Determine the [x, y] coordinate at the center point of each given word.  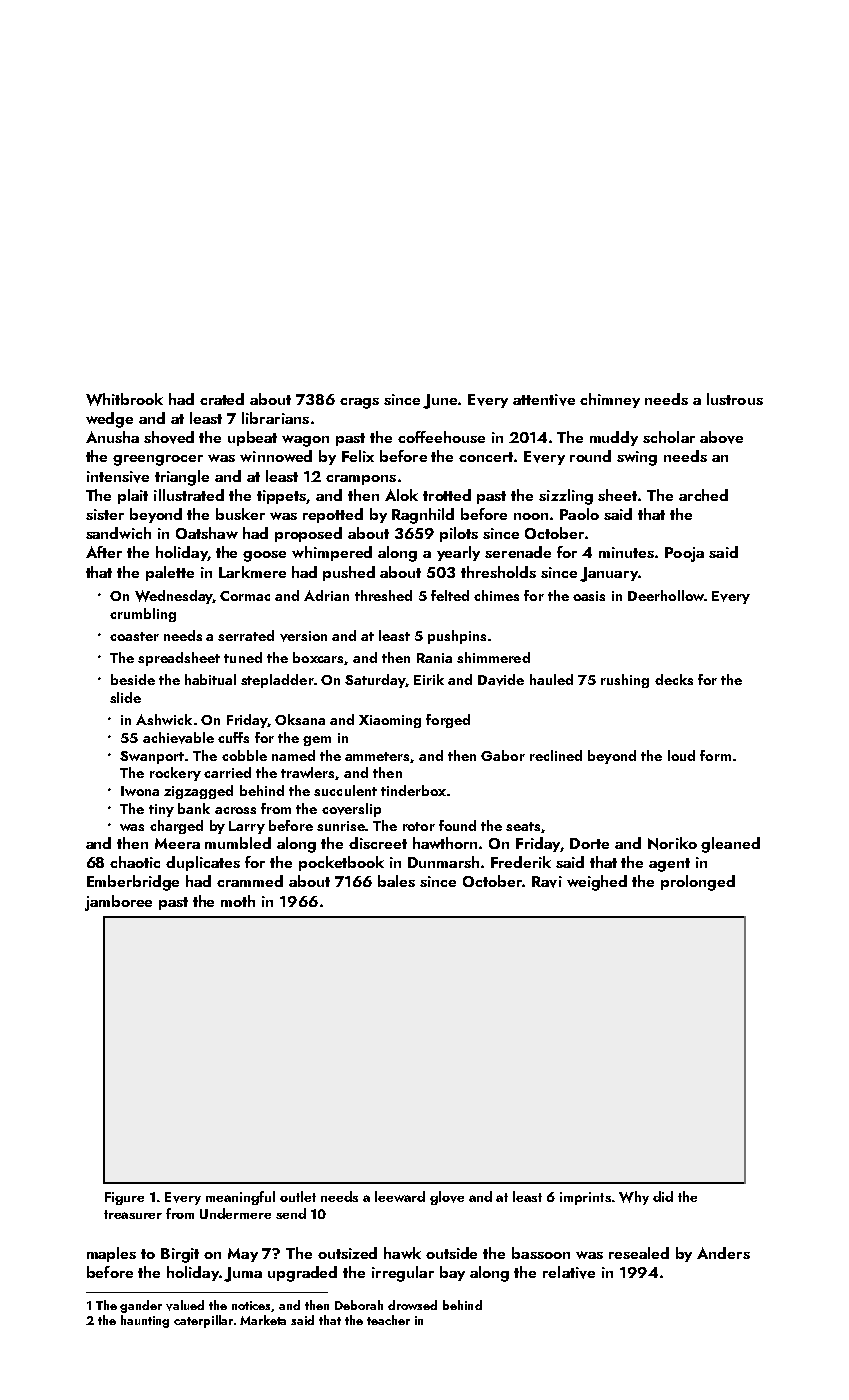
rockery [175, 774]
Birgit [180, 1255]
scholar [669, 437]
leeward [400, 1196]
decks [674, 679]
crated [222, 399]
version [303, 636]
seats [523, 826]
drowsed [412, 1305]
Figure [124, 1198]
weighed [597, 883]
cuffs [233, 737]
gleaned [730, 845]
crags [359, 403]
